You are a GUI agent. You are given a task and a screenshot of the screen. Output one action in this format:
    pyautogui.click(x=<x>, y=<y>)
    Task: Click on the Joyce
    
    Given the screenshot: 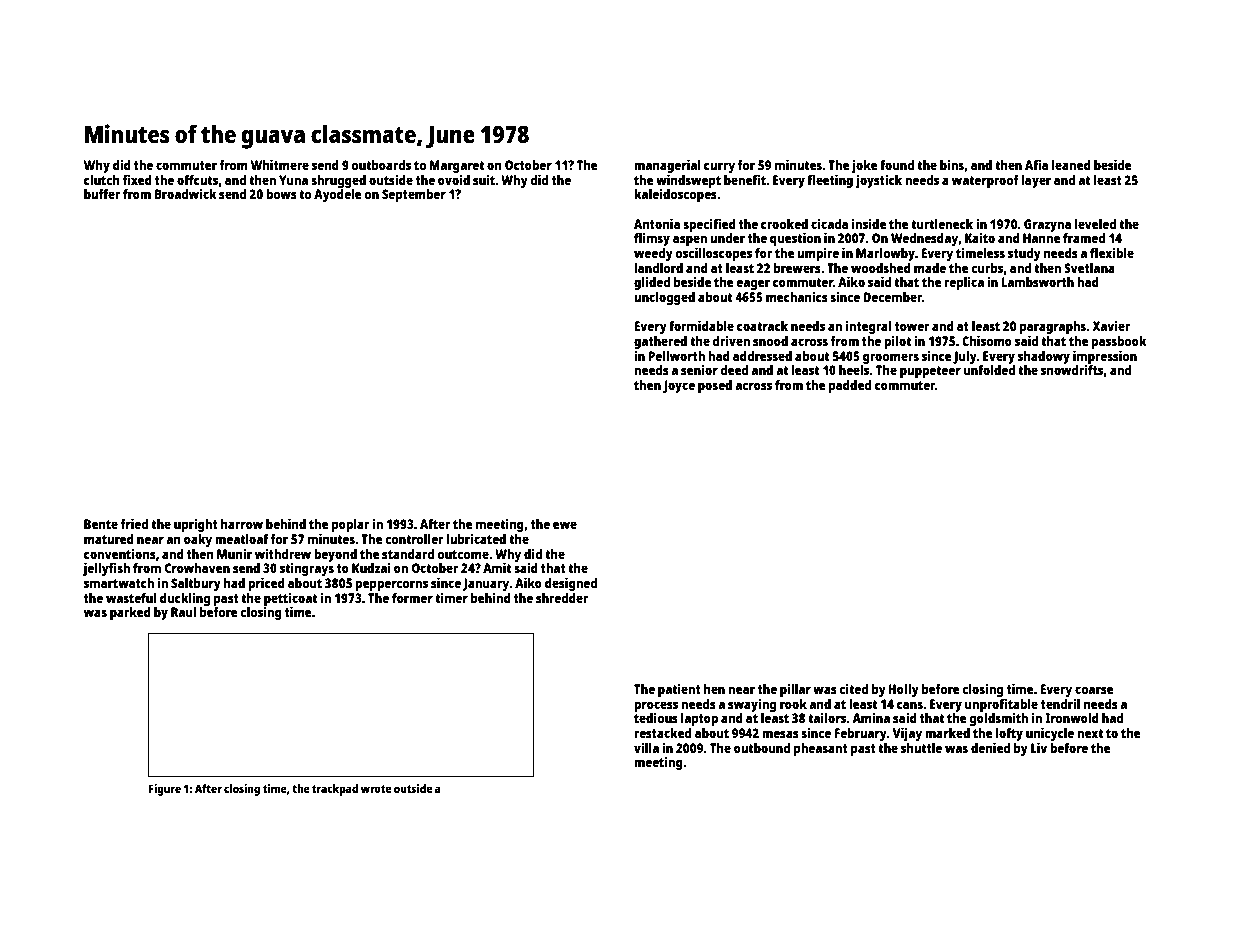 What is the action you would take?
    pyautogui.click(x=679, y=386)
